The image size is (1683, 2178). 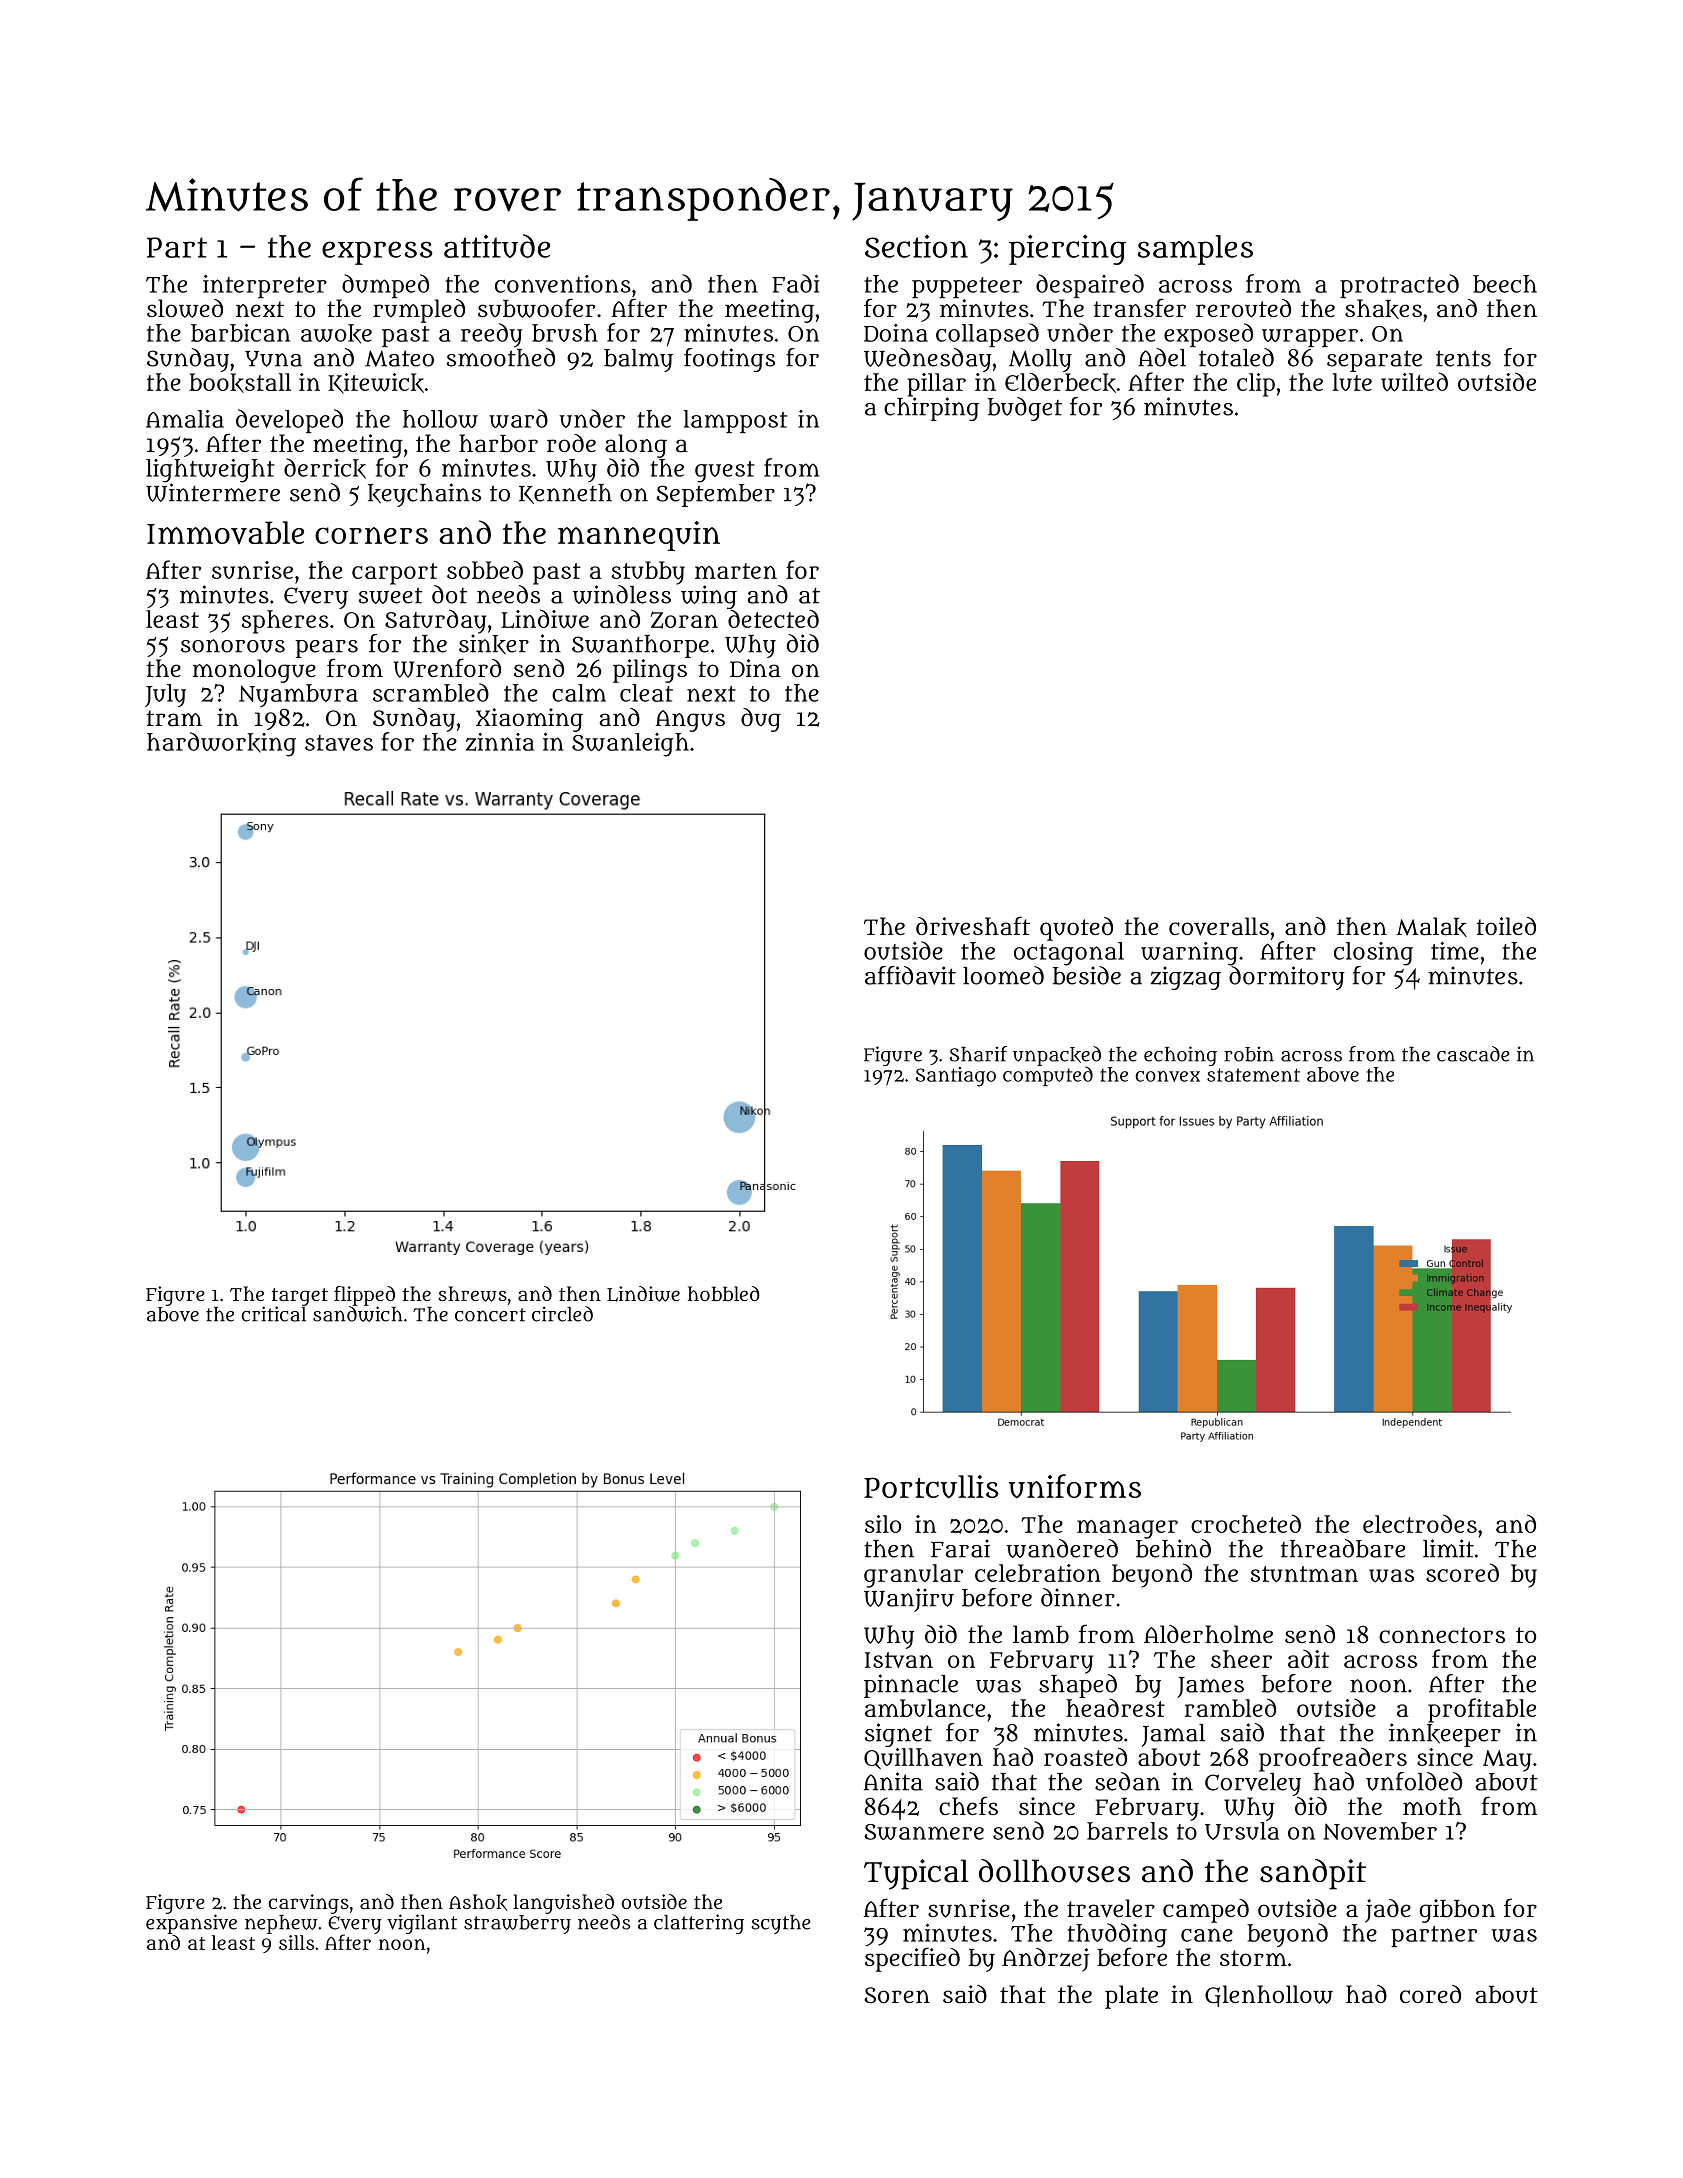 I want to click on nephew, so click(x=281, y=1924).
